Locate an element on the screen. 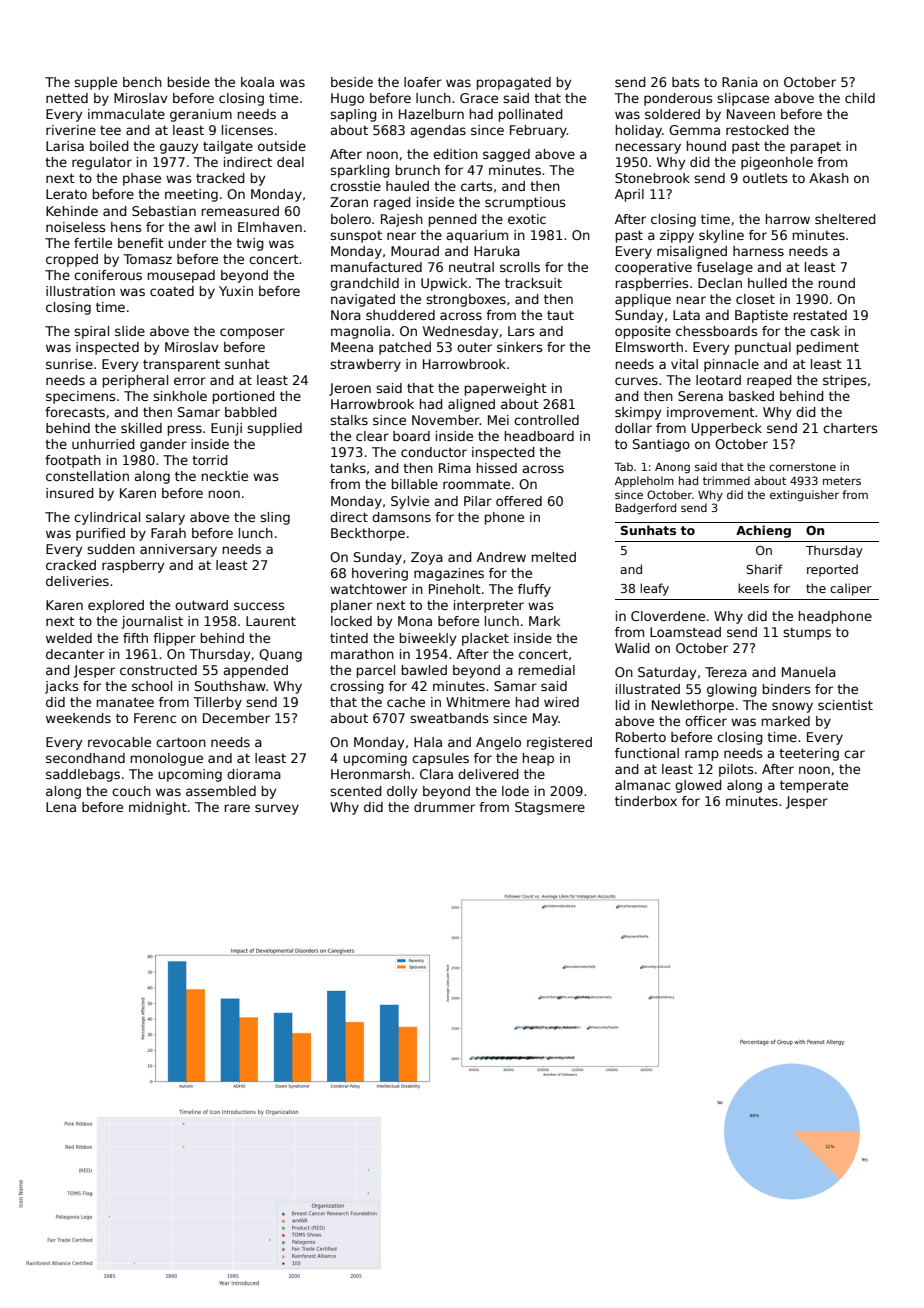  Badgerford is located at coordinates (645, 509).
